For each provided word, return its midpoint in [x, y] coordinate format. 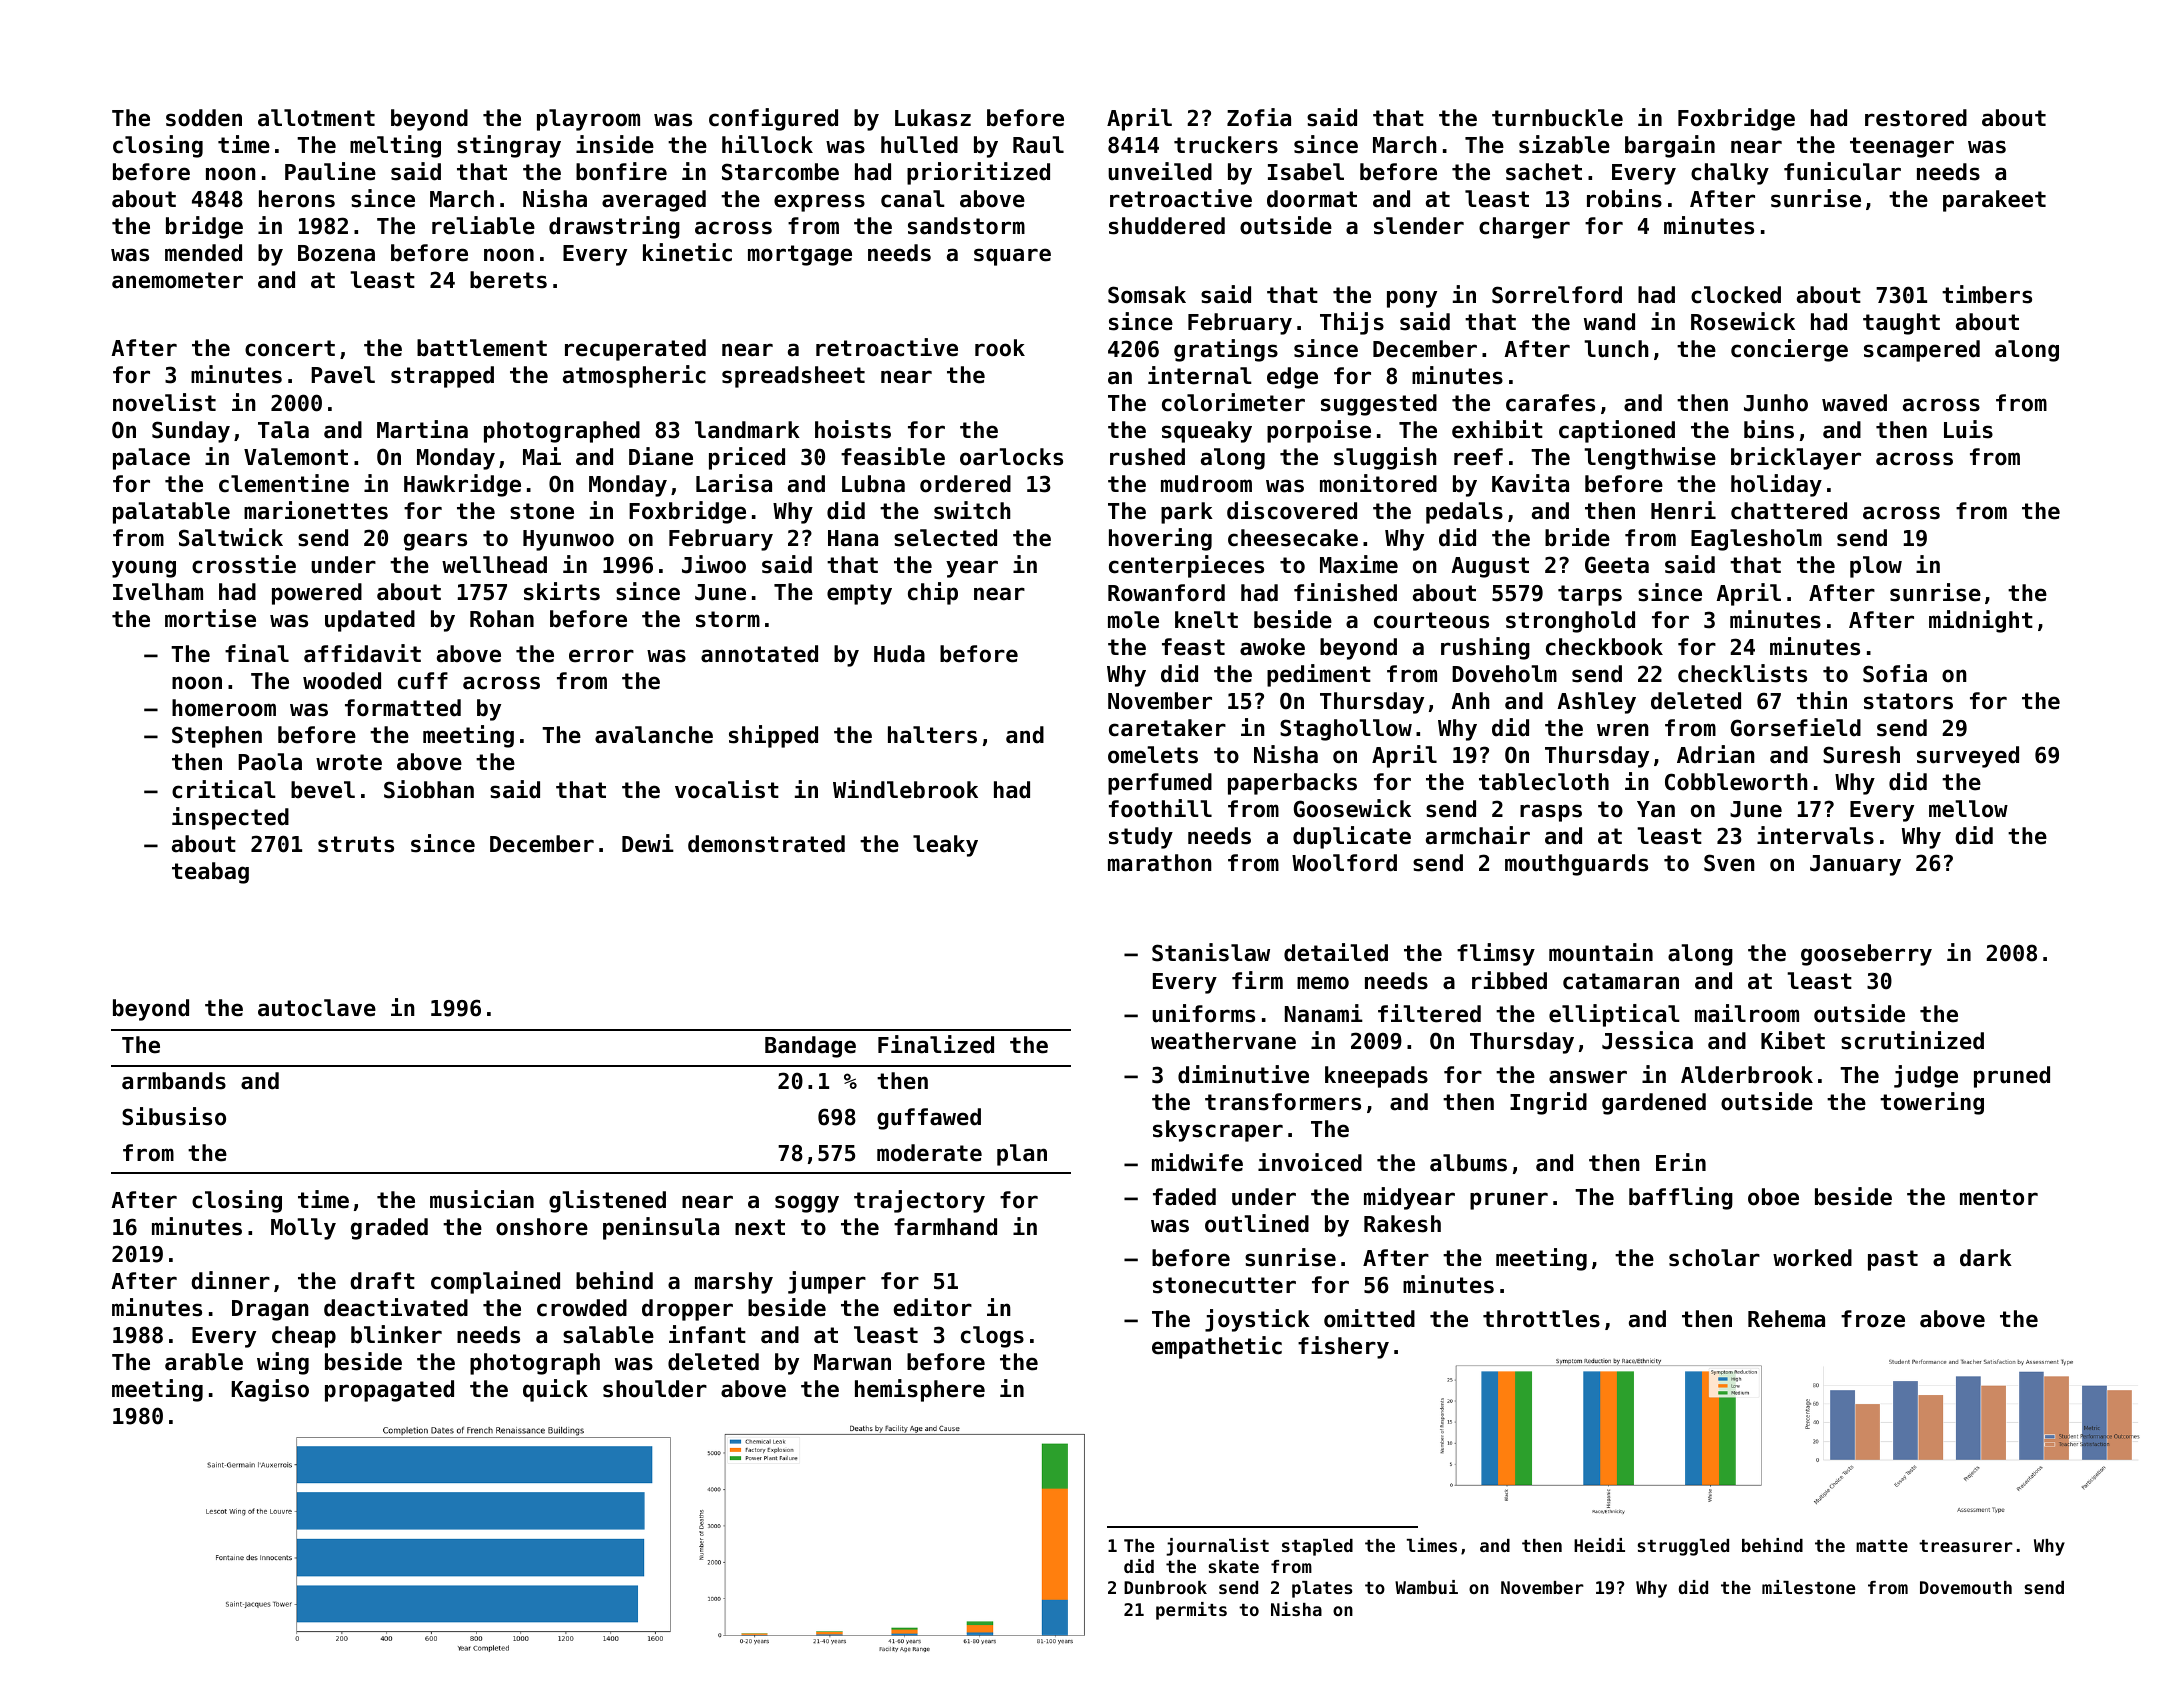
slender [1419, 226]
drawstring [614, 227]
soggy [807, 1204]
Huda [899, 654]
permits [1191, 1611]
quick [555, 1390]
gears [435, 542]
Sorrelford [1557, 295]
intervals [1815, 835]
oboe [1773, 1197]
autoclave [317, 1008]
